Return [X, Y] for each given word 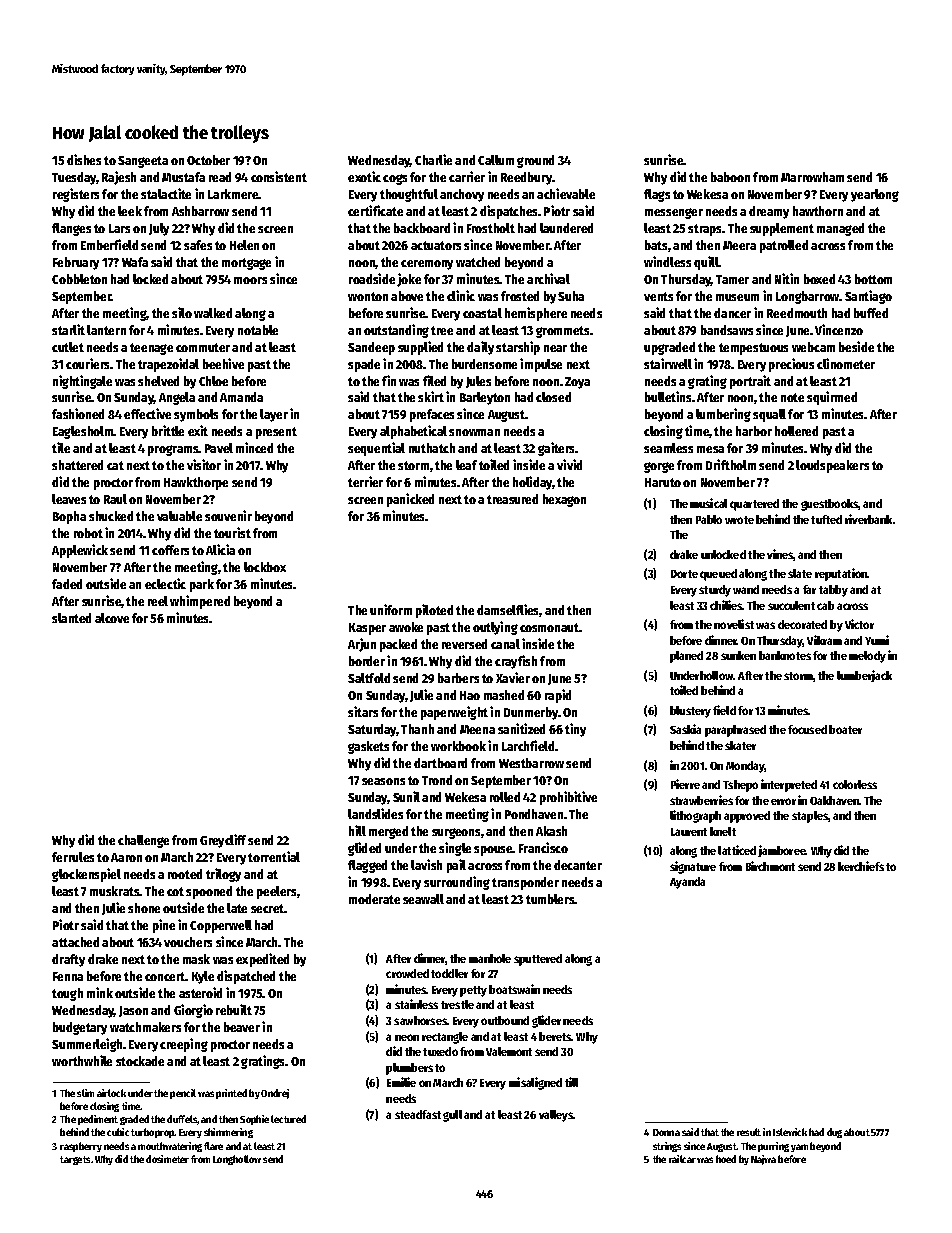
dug [834, 1133]
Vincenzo [839, 329]
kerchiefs [861, 866]
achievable [566, 193]
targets [75, 1160]
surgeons [456, 833]
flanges [71, 229]
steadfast [418, 1114]
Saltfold [369, 678]
